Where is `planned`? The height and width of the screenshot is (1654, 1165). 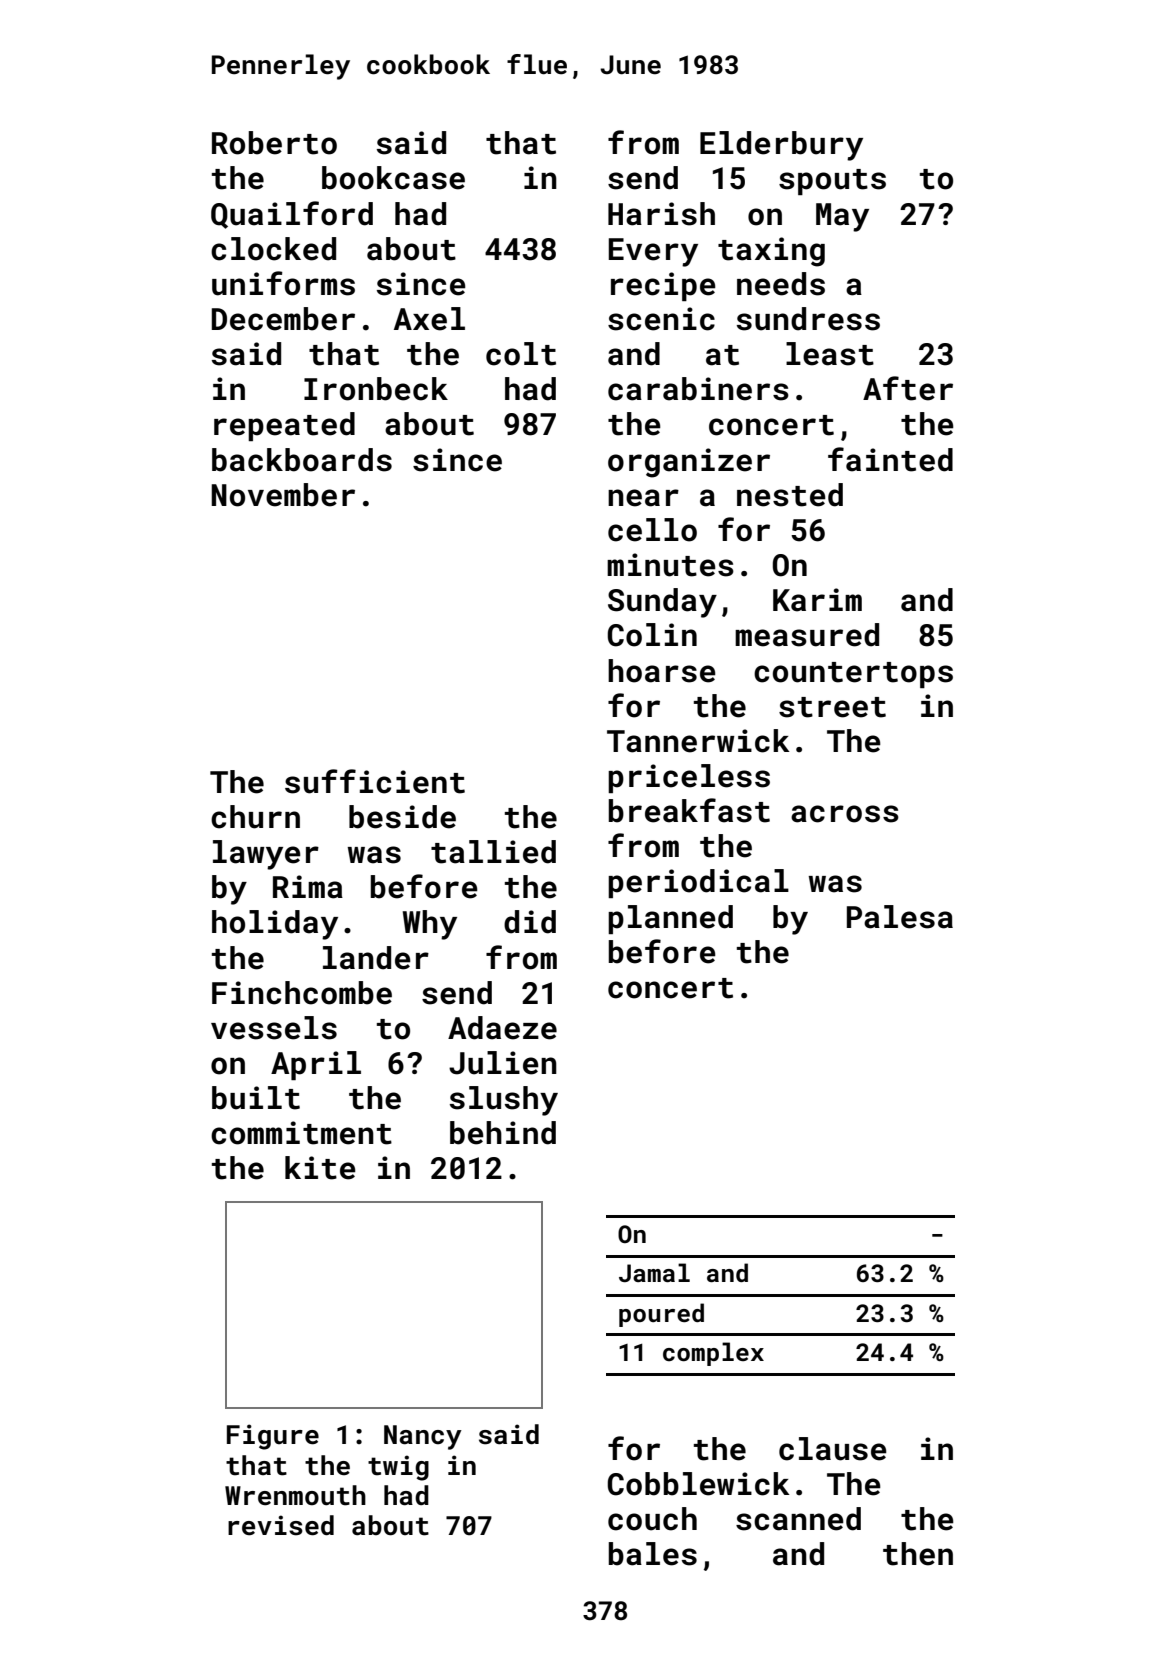 planned is located at coordinates (670, 919).
